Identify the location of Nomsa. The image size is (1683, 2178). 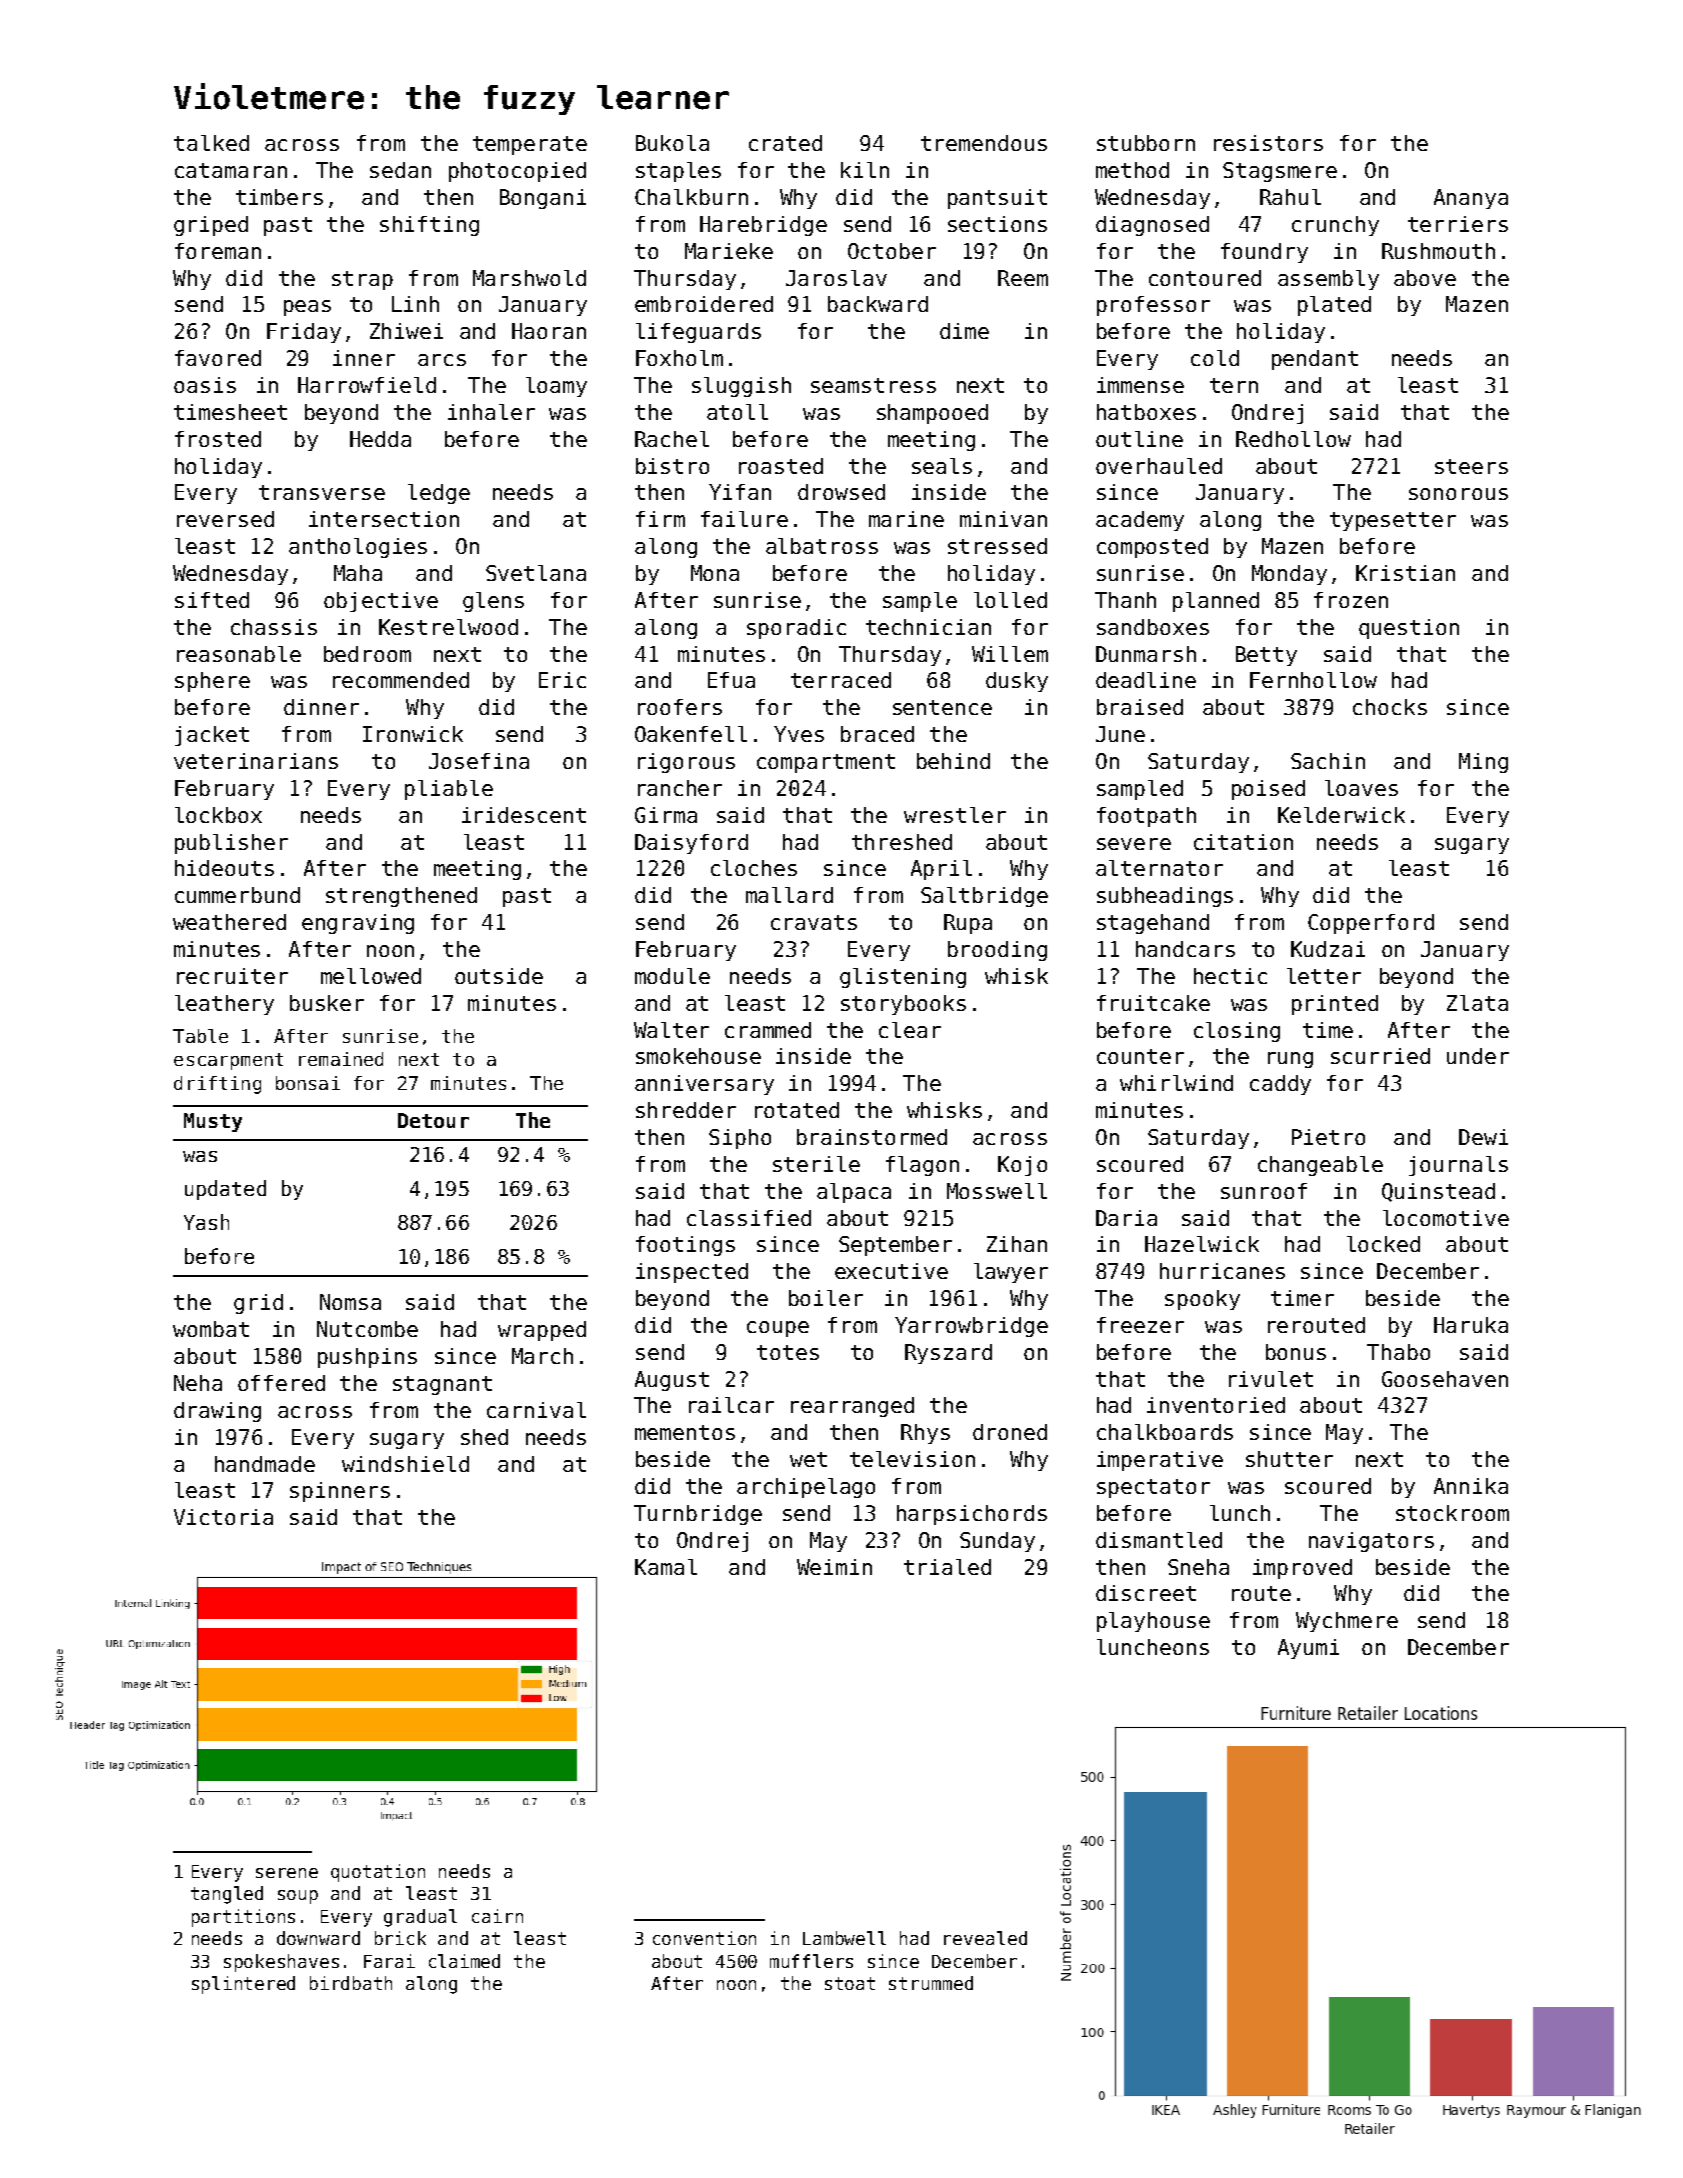
(350, 1302).
